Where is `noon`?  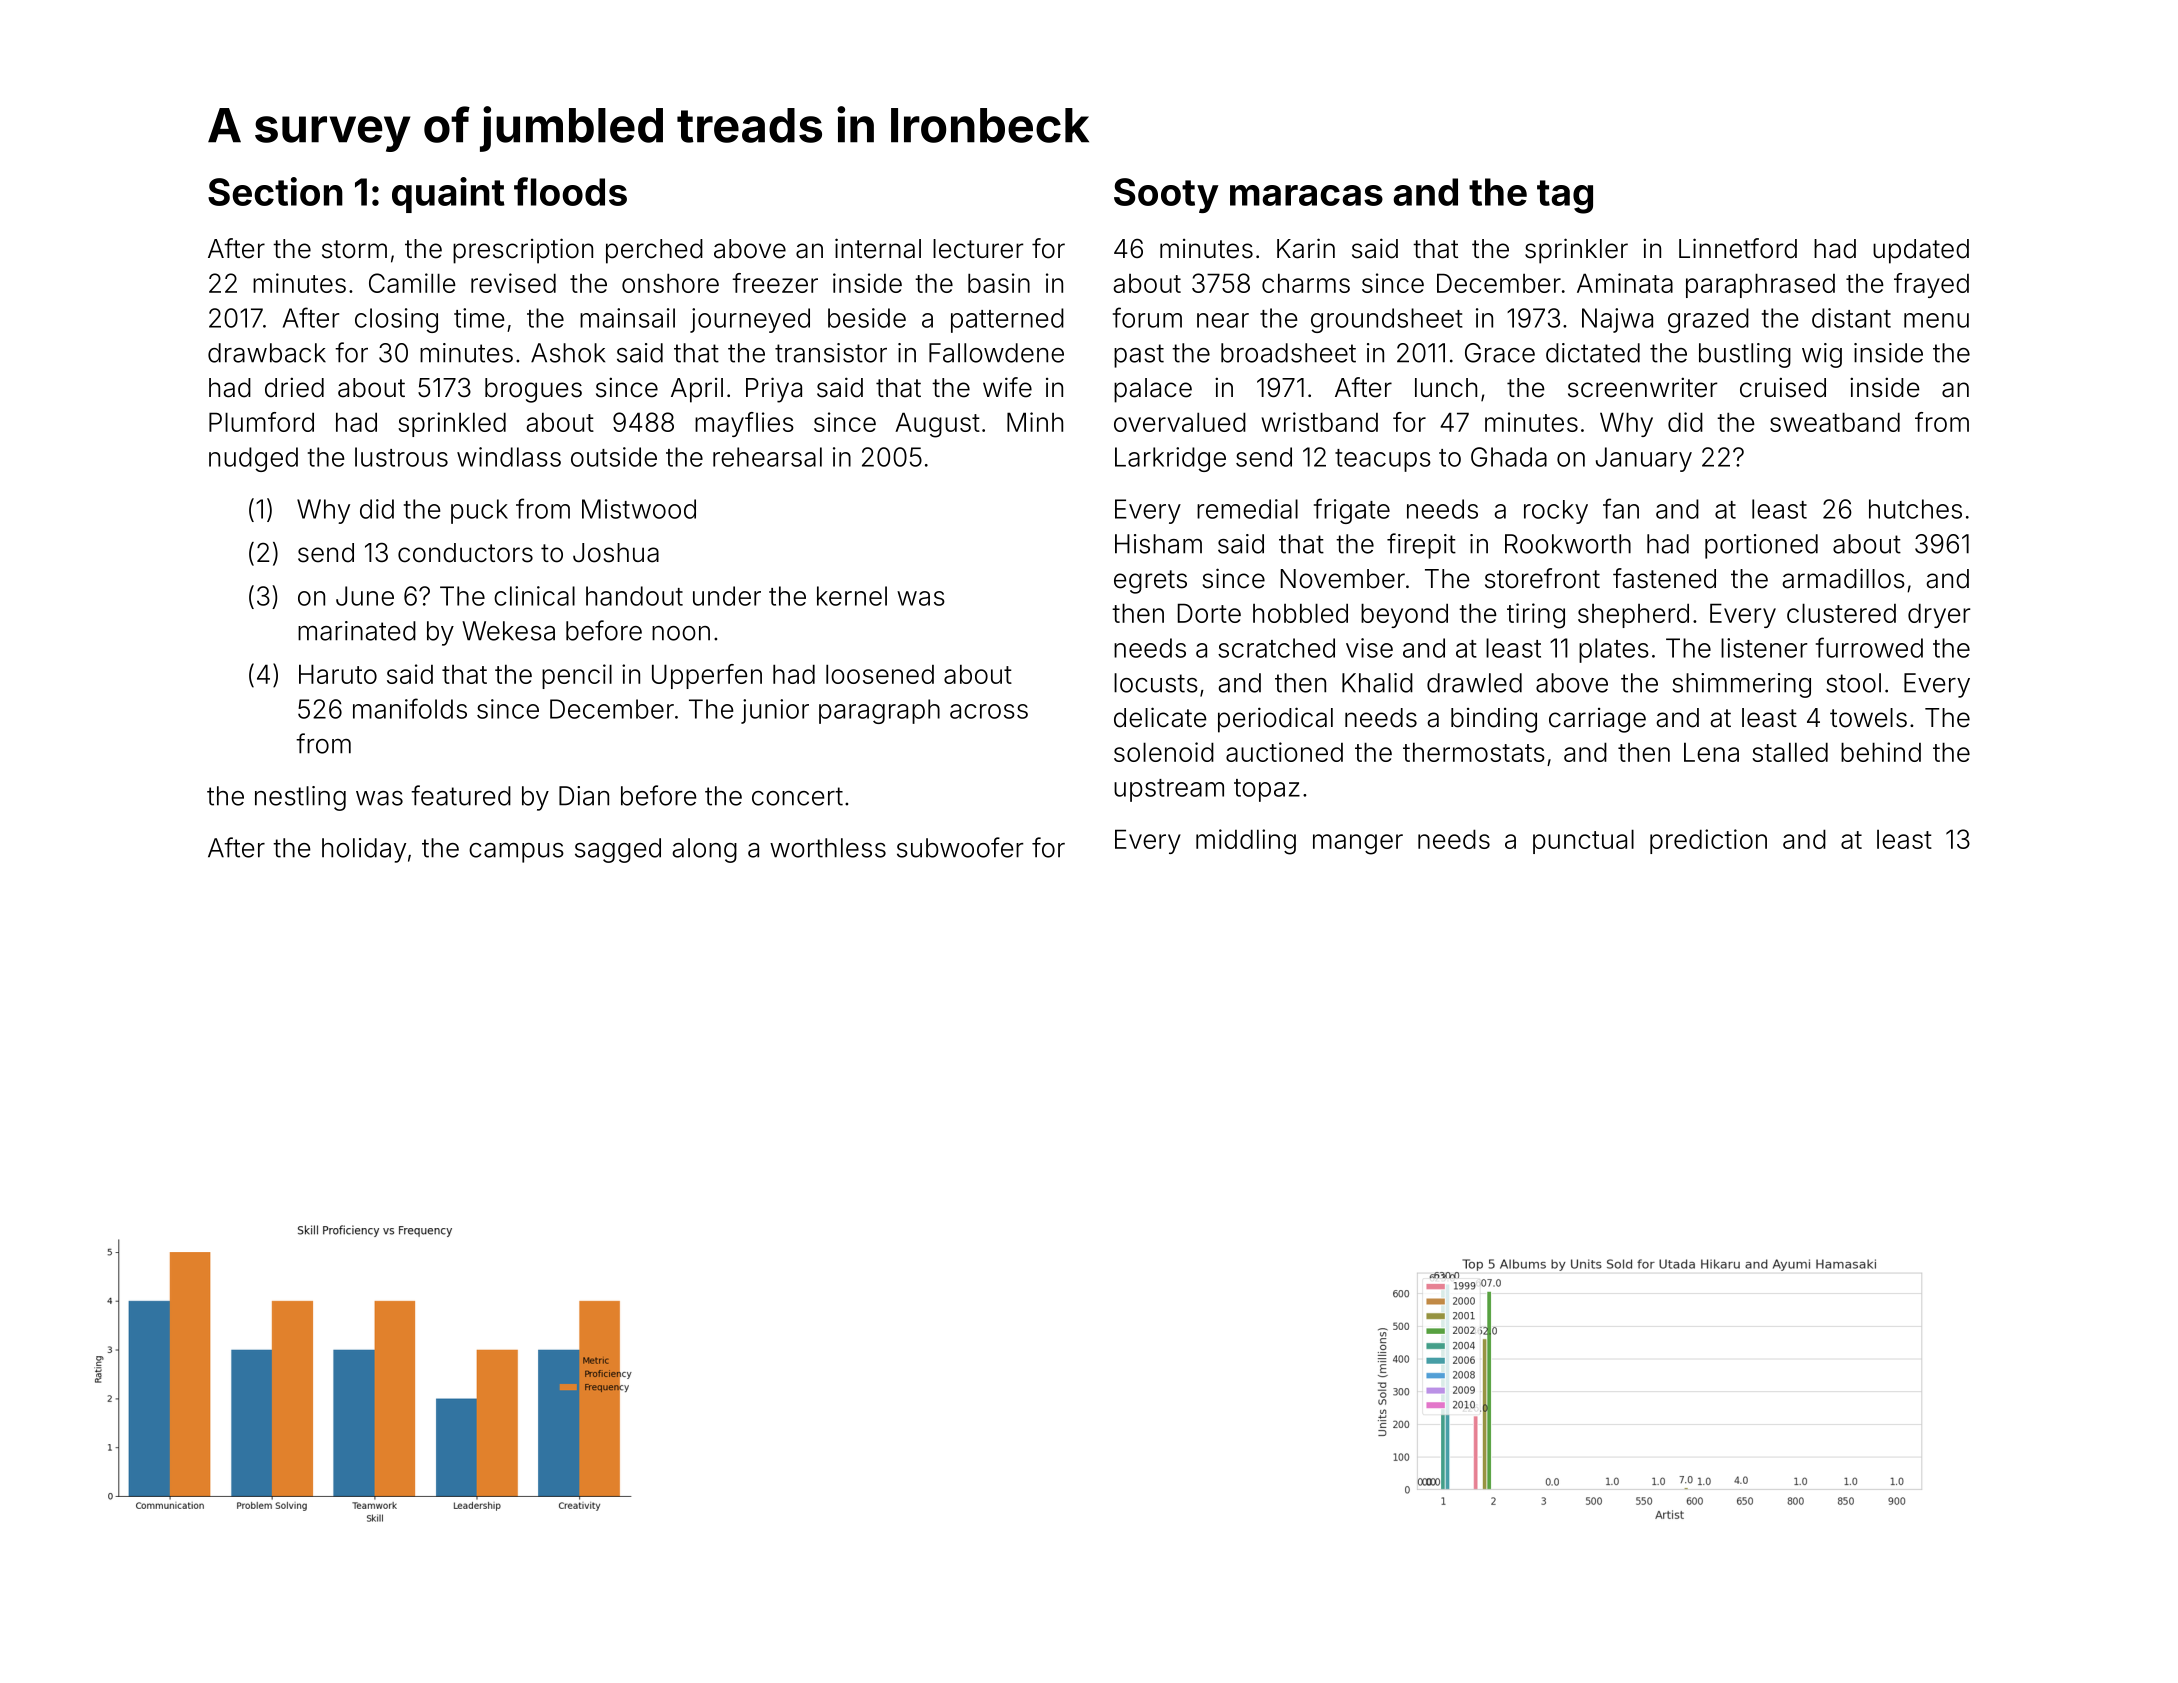
noon is located at coordinates (681, 633).
